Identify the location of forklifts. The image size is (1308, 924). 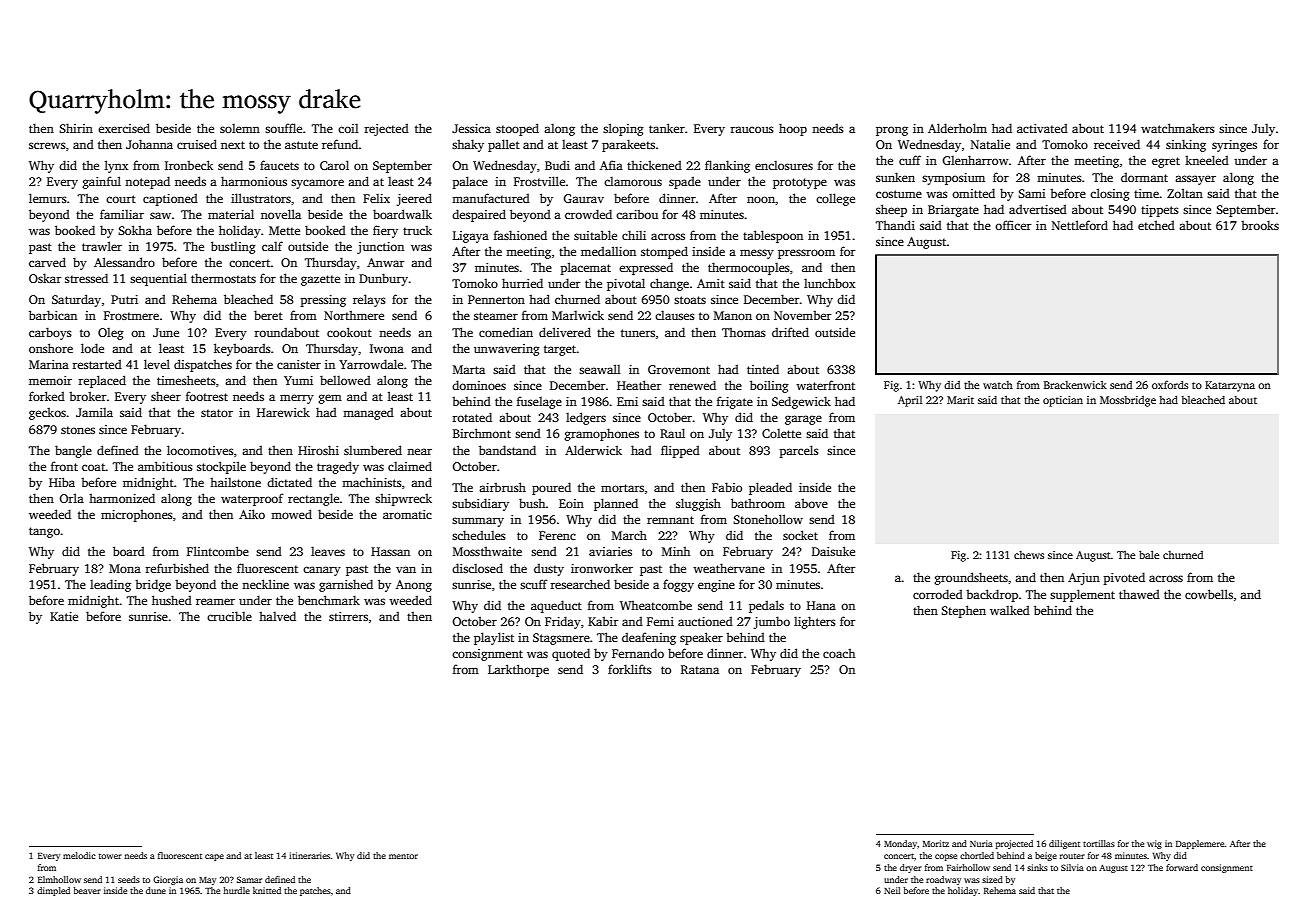
(630, 669).
